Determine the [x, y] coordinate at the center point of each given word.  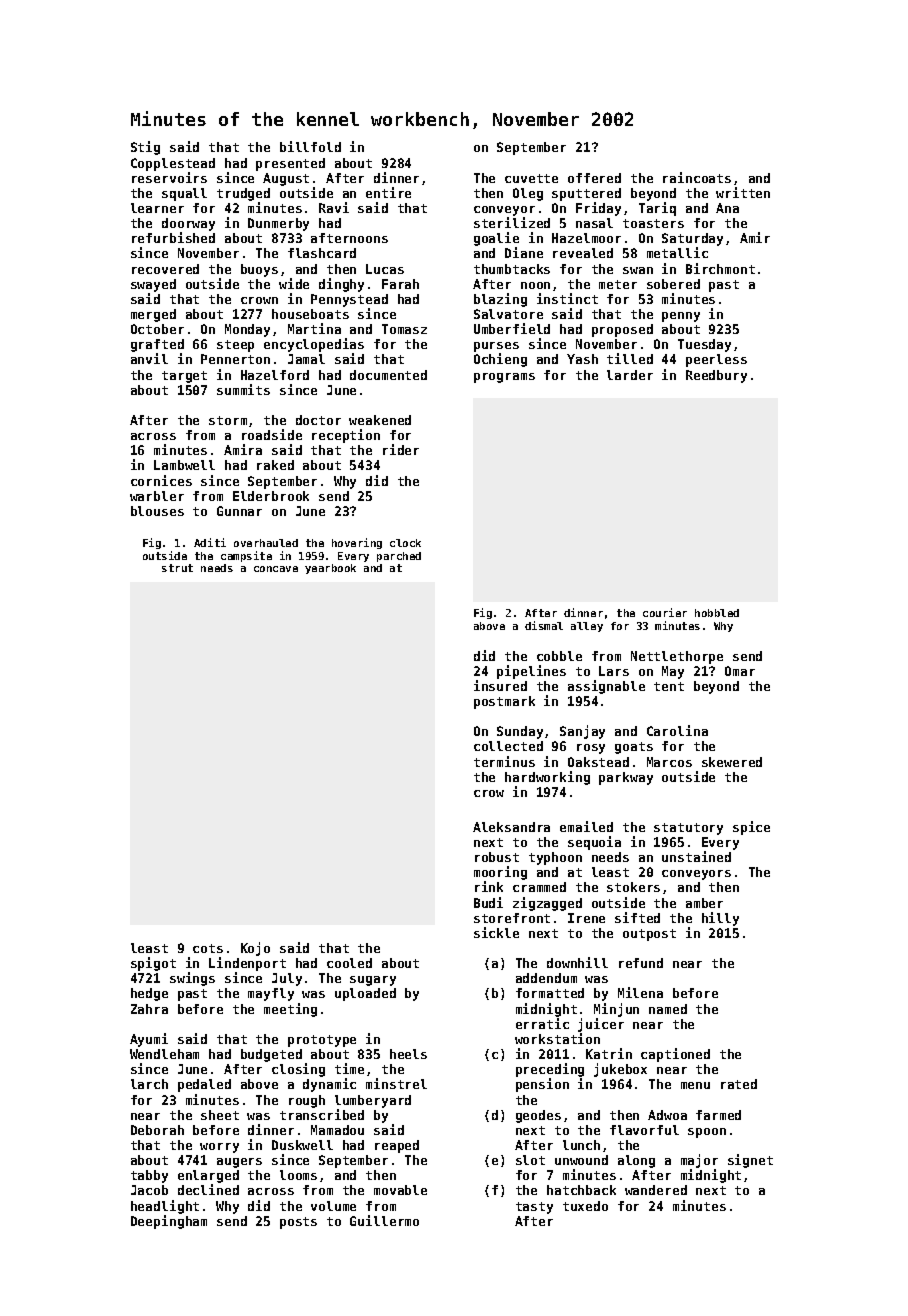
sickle [496, 932]
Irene [586, 918]
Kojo [255, 949]
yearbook [330, 569]
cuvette [531, 178]
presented [290, 164]
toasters [653, 223]
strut [177, 568]
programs [504, 378]
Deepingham [169, 1222]
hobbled [717, 613]
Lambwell [184, 465]
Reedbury [716, 376]
